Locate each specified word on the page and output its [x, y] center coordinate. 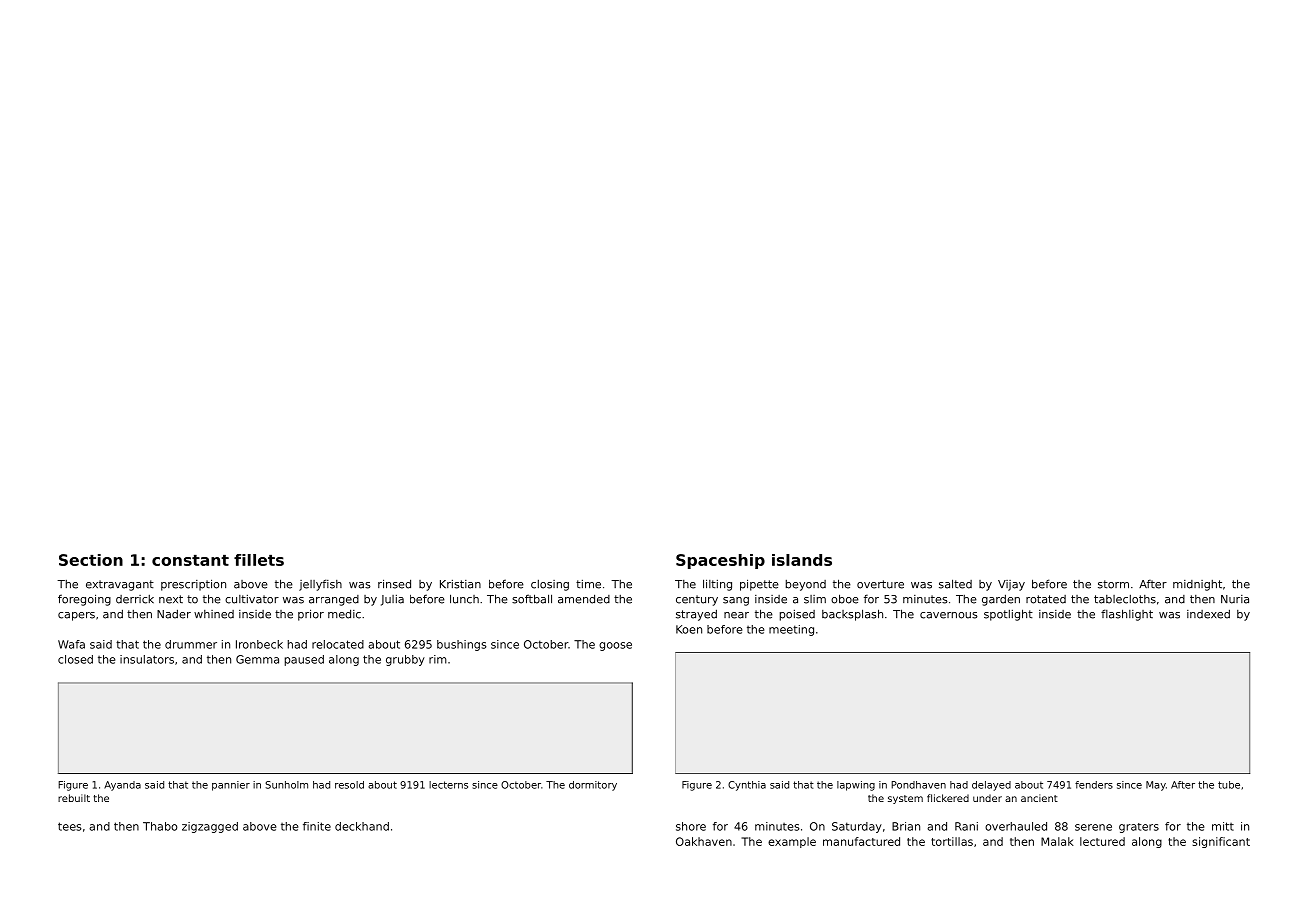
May [1156, 786]
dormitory [593, 786]
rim [438, 659]
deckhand [362, 826]
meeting [791, 630]
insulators [147, 659]
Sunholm [286, 785]
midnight [1197, 585]
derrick [135, 599]
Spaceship [720, 561]
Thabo [160, 826]
